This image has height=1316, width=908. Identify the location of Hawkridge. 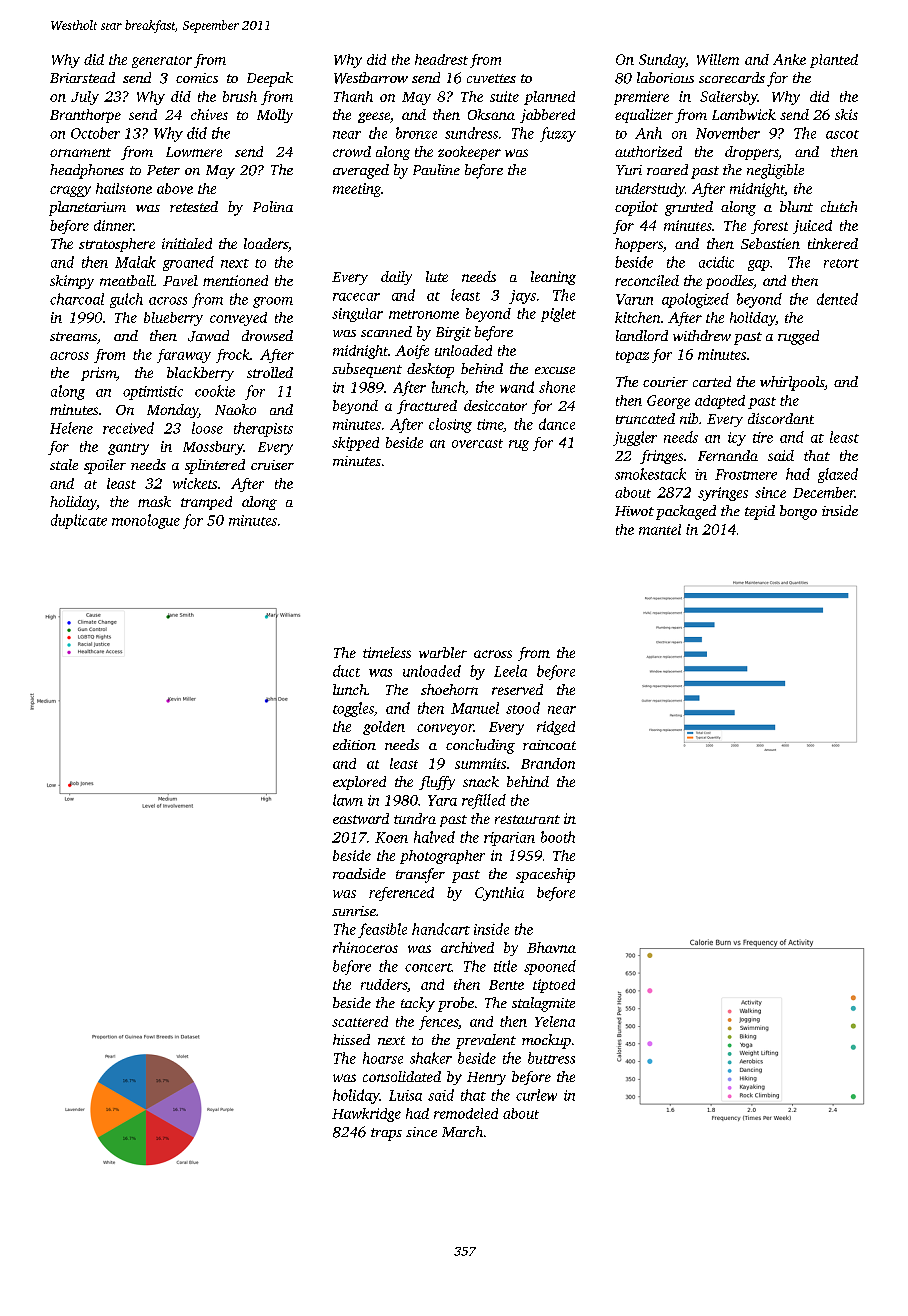
(366, 1115).
